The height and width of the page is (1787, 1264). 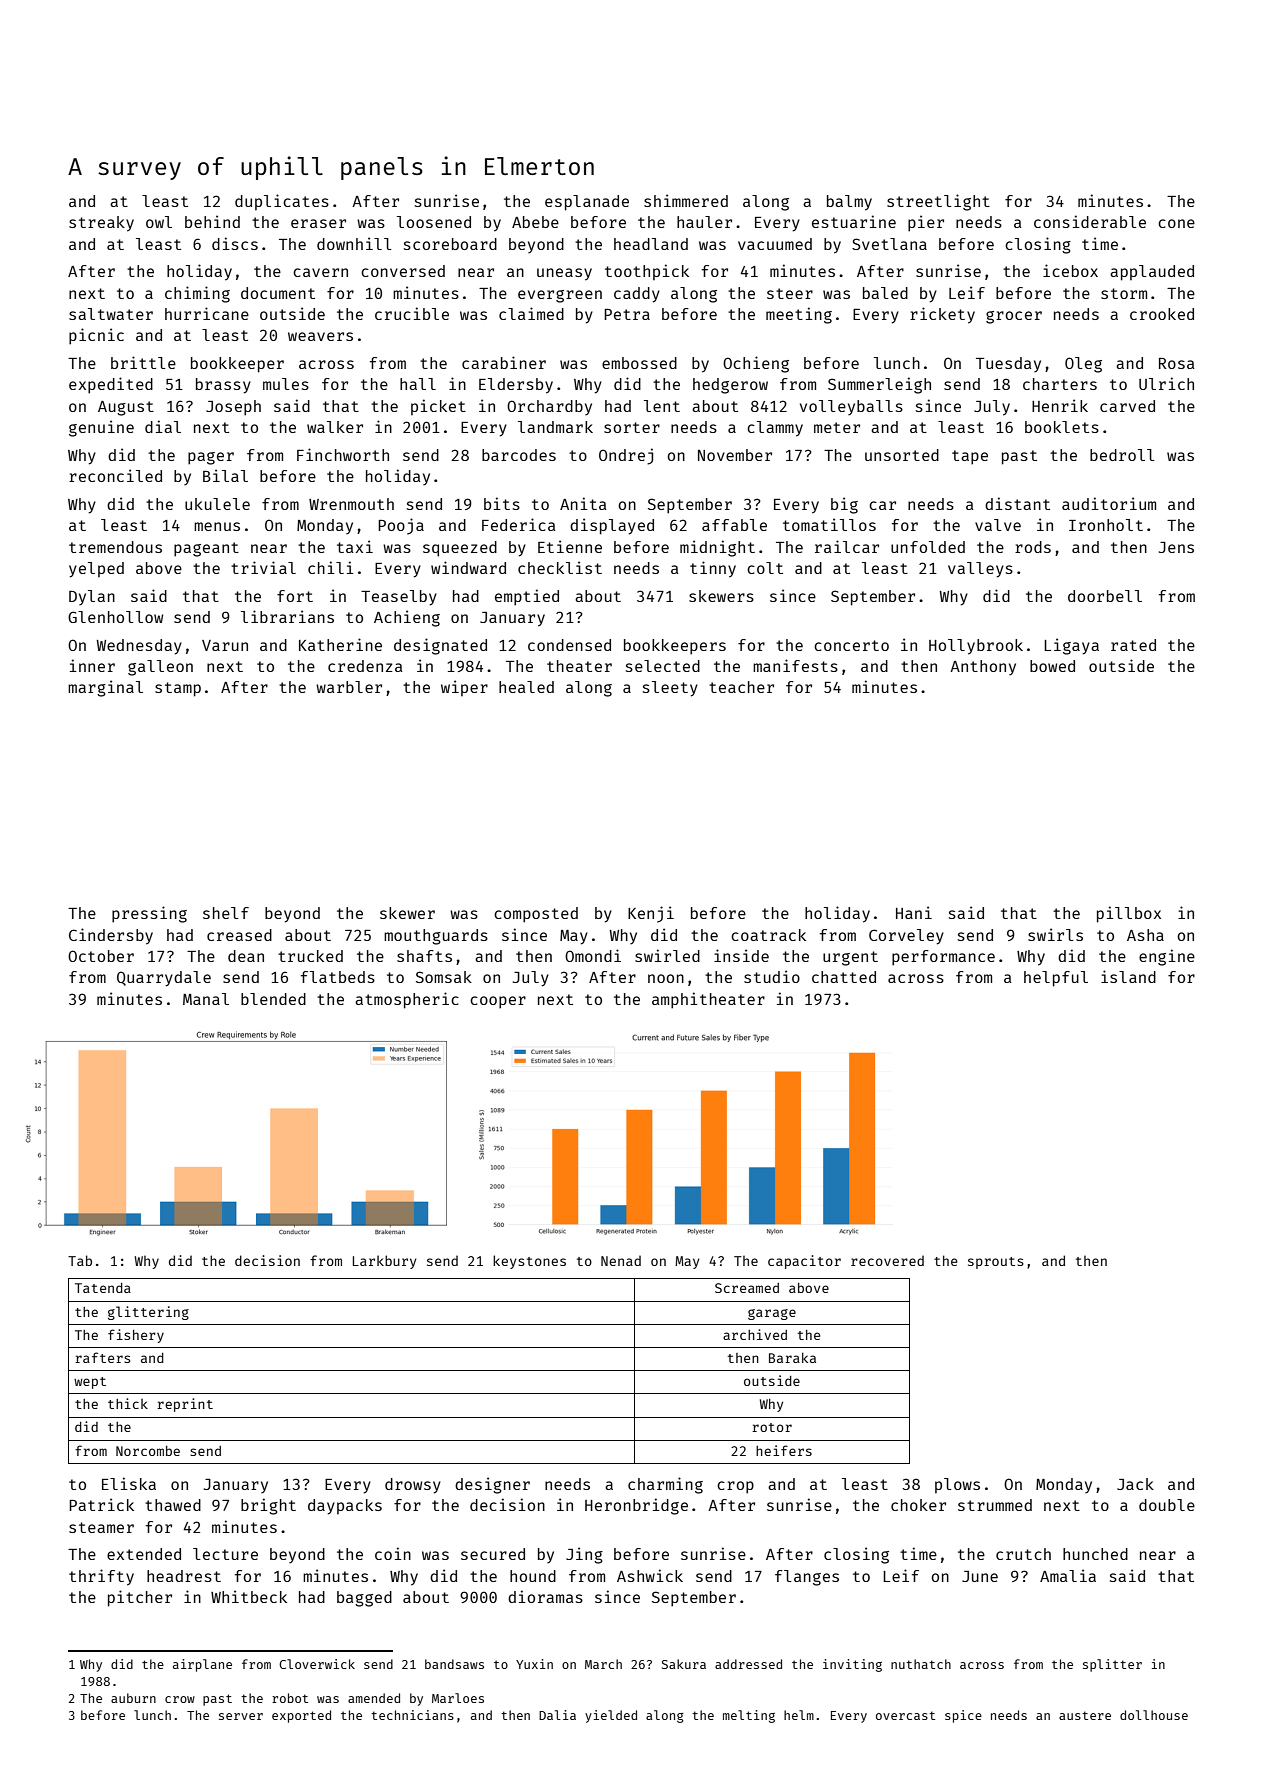 I want to click on melting, so click(x=749, y=1716).
